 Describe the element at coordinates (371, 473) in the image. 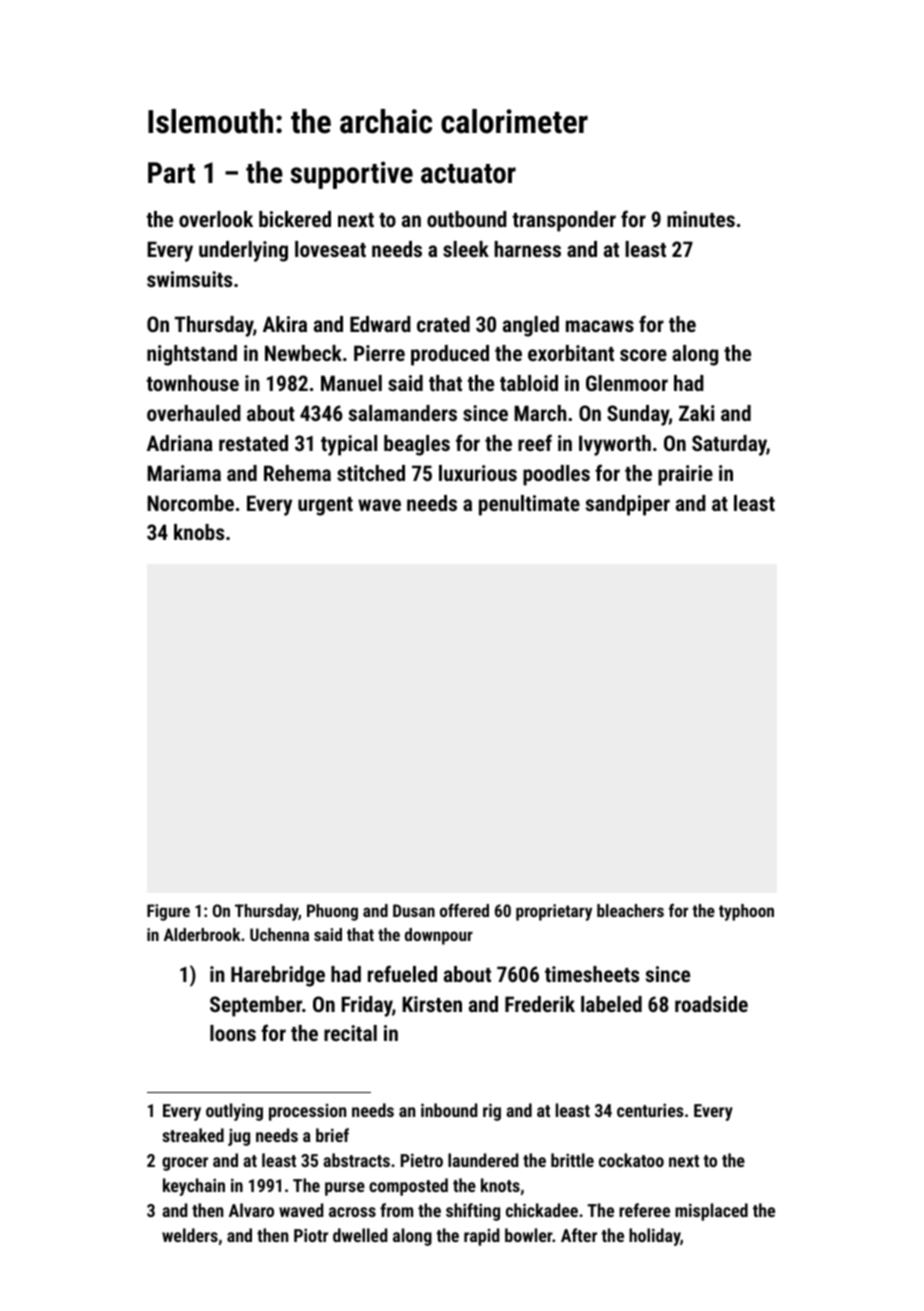

I see `stitched` at that location.
